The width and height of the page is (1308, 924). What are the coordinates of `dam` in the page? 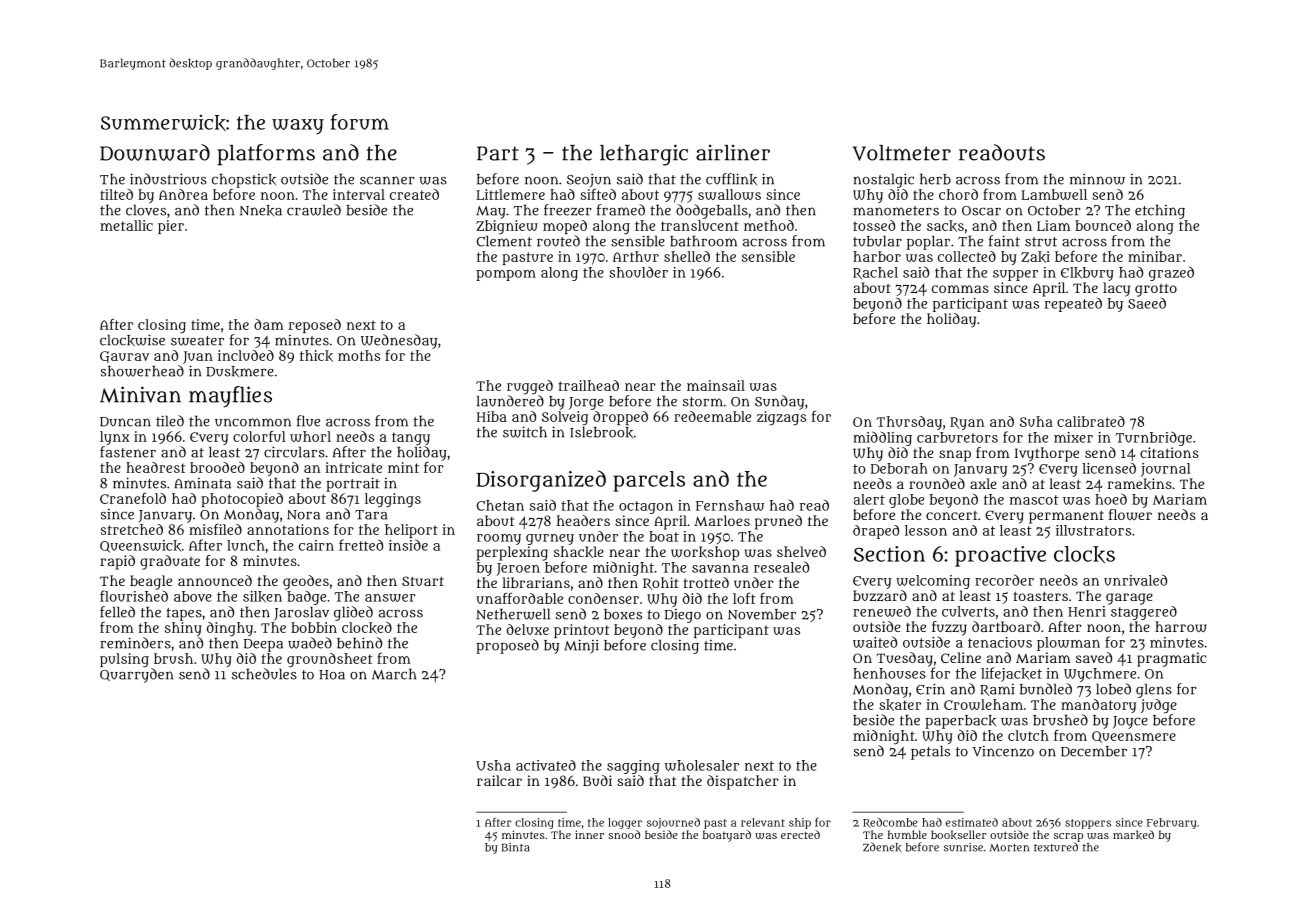 It's located at (269, 324).
